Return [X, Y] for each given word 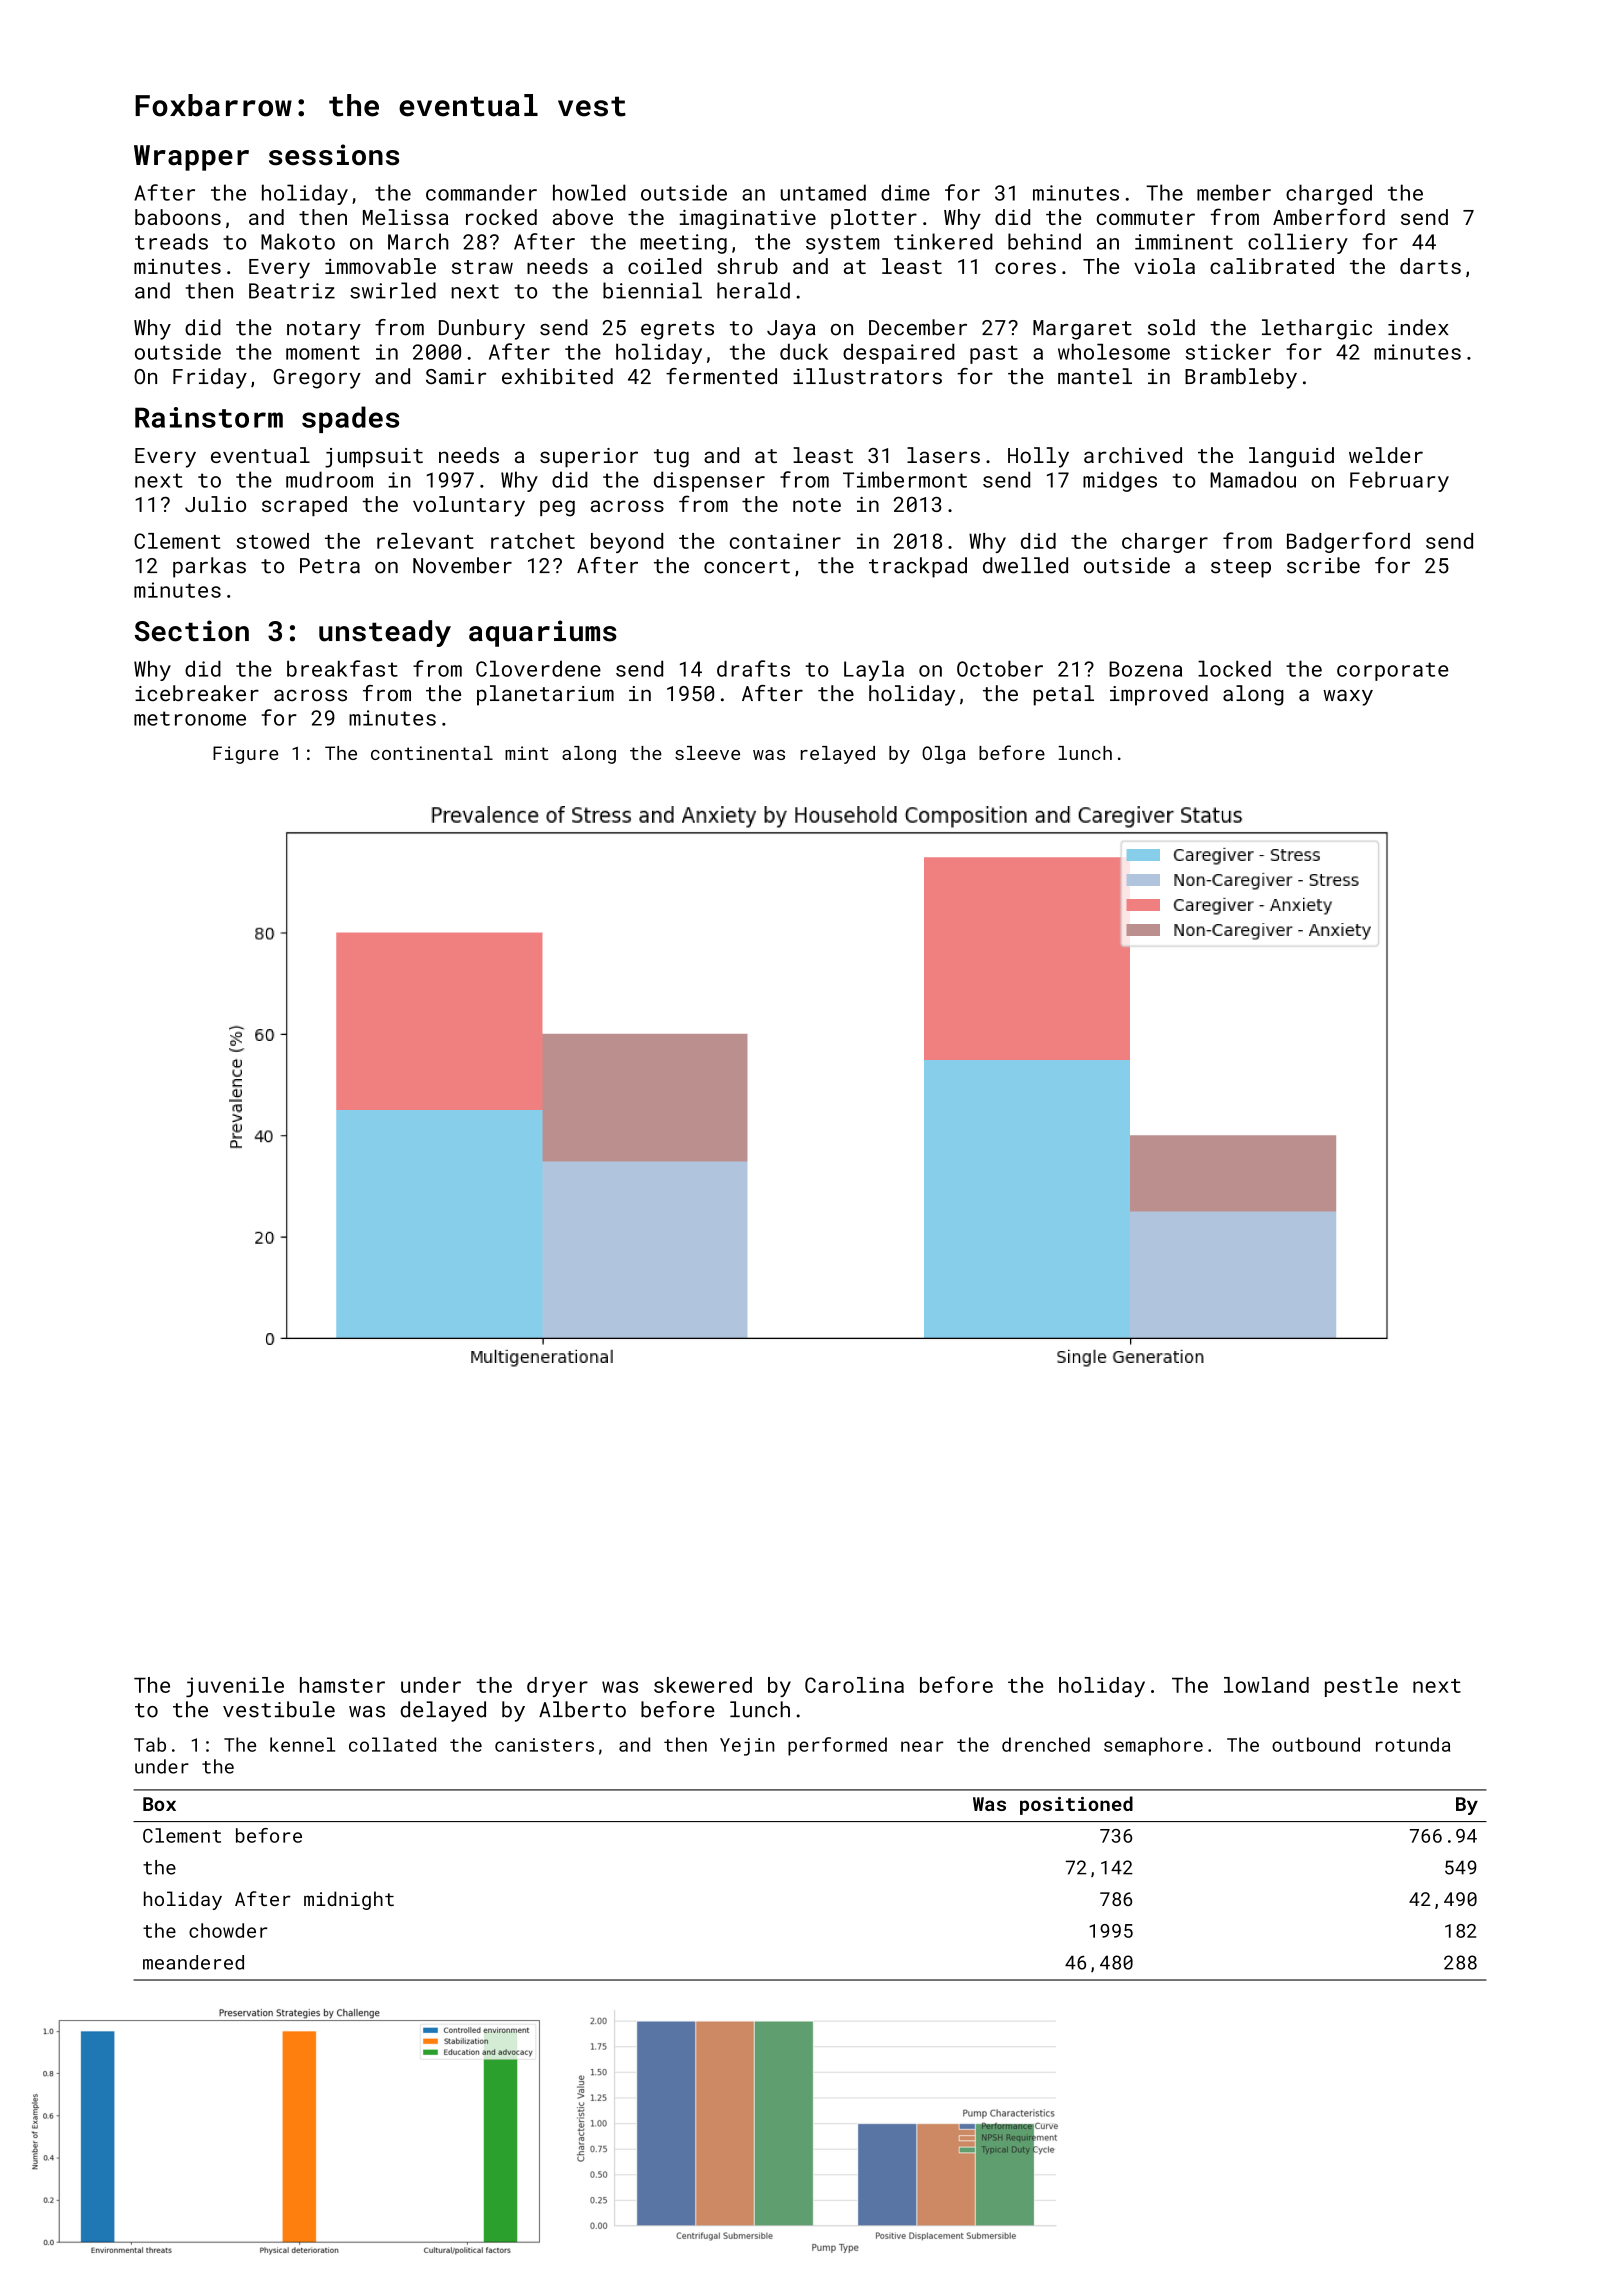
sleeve [707, 753]
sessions [334, 155]
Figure [245, 755]
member [1234, 192]
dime [905, 192]
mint [526, 753]
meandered [193, 1962]
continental [432, 753]
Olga [944, 755]
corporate [1392, 671]
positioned [1076, 1805]
